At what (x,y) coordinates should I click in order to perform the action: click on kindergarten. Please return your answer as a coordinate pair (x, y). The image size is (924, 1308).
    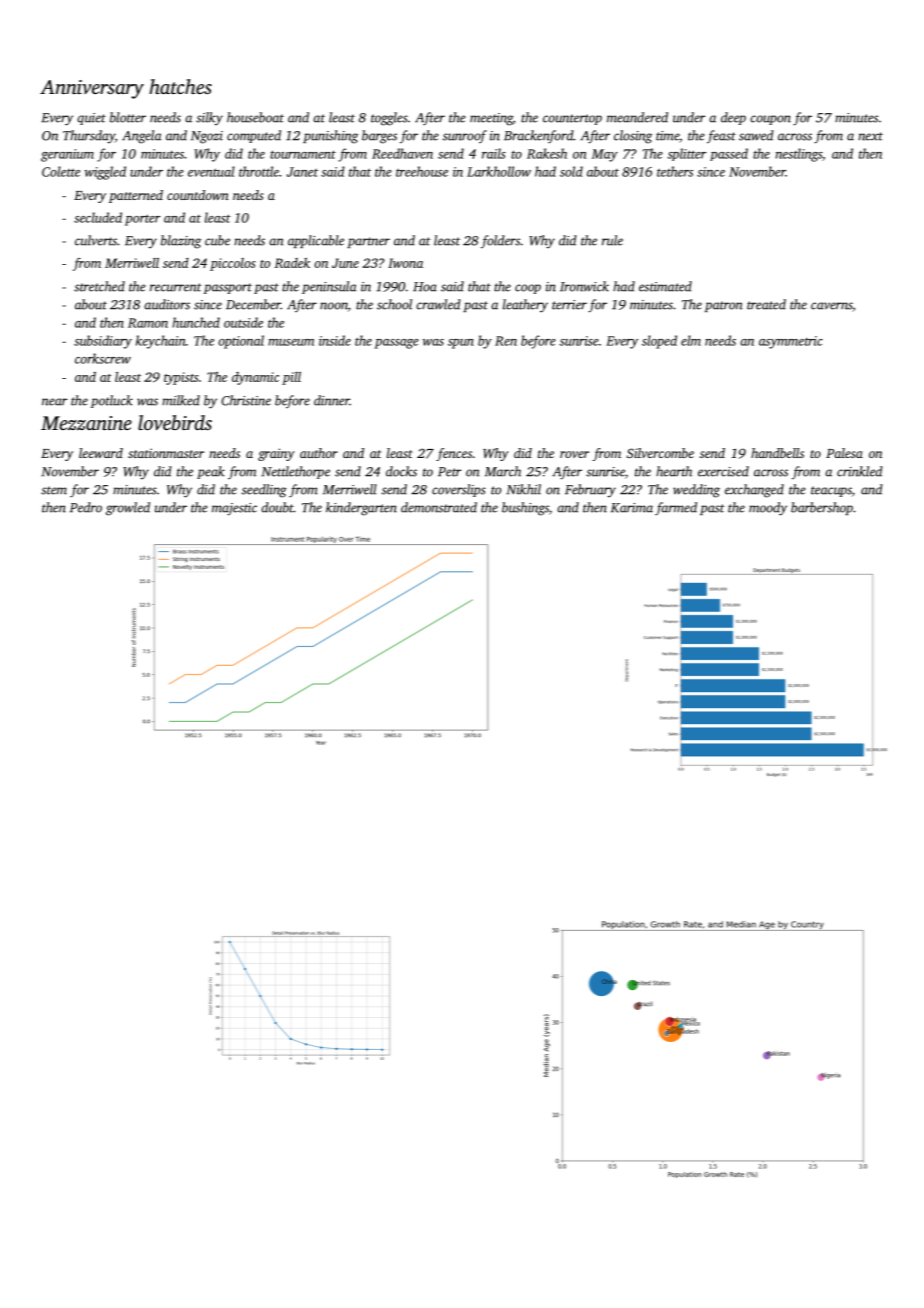
    Looking at the image, I should click on (361, 509).
